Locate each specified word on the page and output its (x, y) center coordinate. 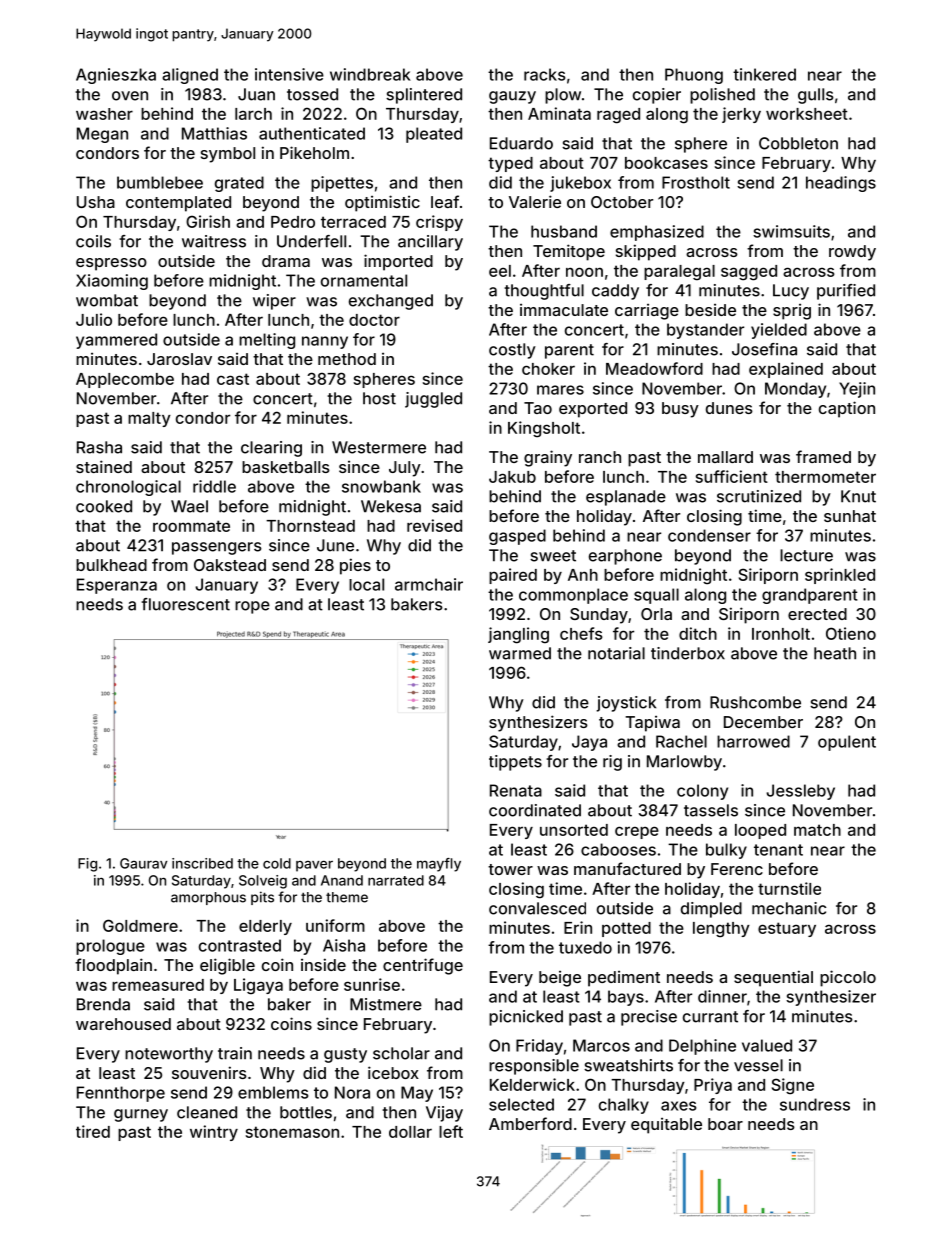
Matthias (214, 133)
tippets (515, 763)
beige (560, 979)
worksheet (807, 114)
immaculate (564, 310)
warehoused (123, 1024)
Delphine (702, 1047)
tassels (711, 810)
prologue (110, 947)
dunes (729, 408)
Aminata (559, 113)
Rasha (99, 447)
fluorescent (185, 604)
